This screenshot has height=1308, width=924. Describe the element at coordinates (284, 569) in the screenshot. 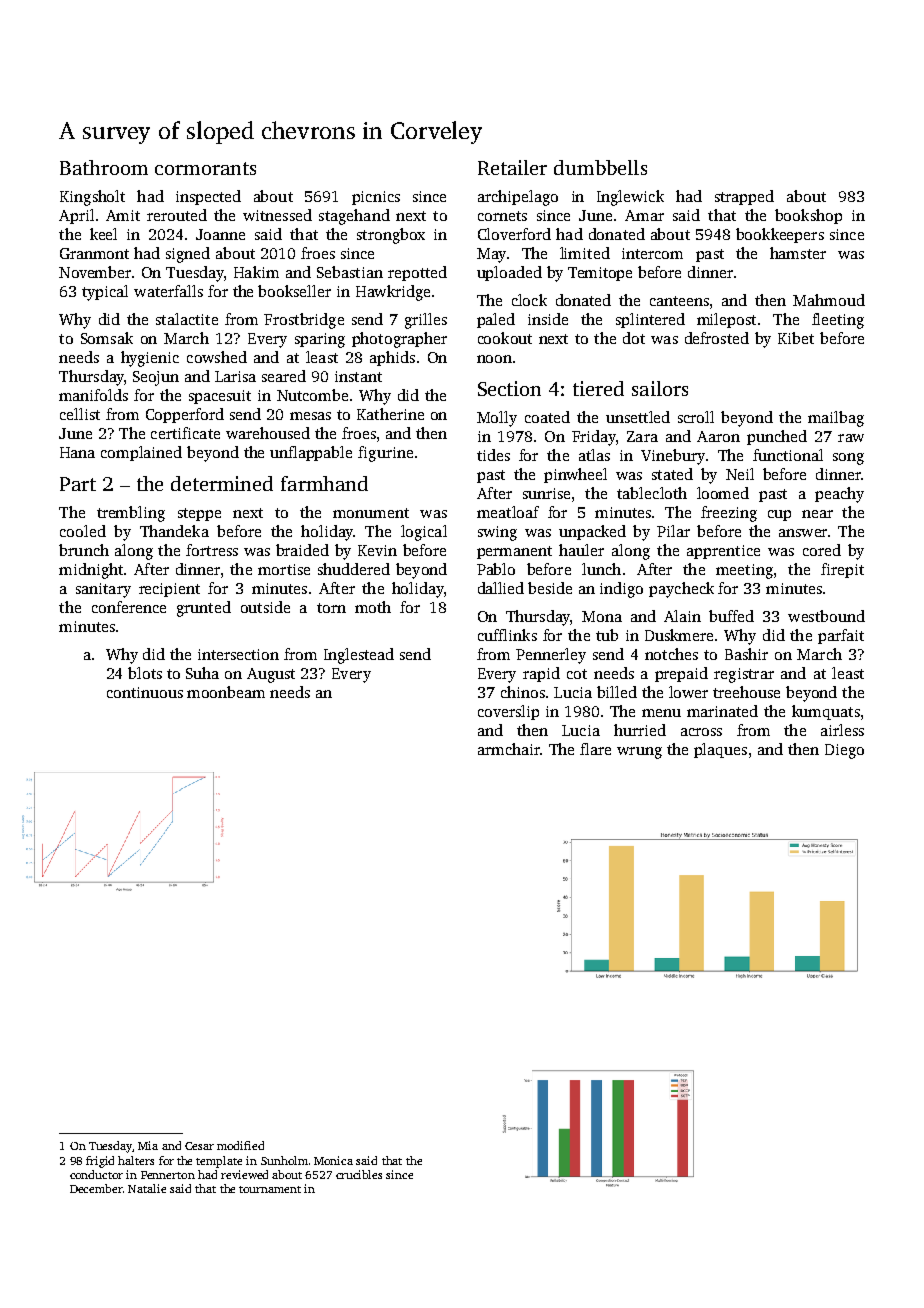

I see `mortise` at that location.
